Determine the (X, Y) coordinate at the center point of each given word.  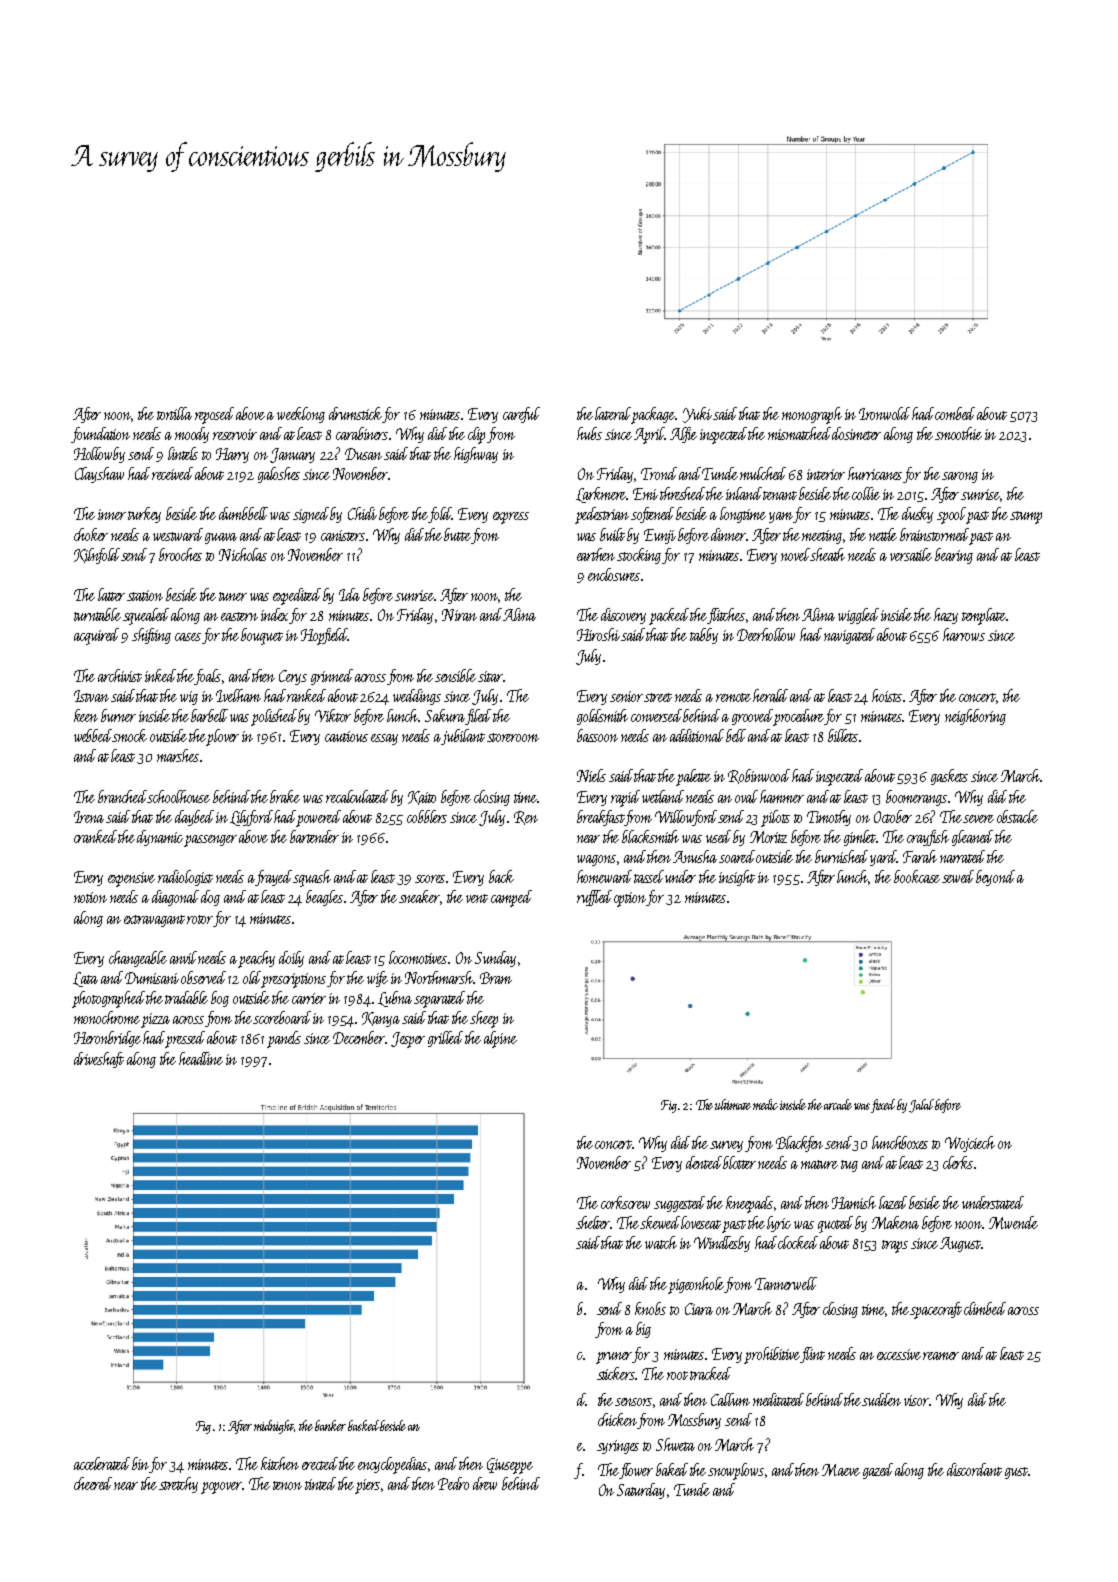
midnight (274, 1427)
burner (118, 715)
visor (916, 1400)
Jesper (408, 1040)
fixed (883, 1106)
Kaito (422, 798)
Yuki (697, 415)
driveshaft (99, 1060)
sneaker (420, 897)
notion (90, 897)
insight (737, 878)
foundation (100, 435)
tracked (710, 1373)
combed (955, 413)
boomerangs (917, 798)
